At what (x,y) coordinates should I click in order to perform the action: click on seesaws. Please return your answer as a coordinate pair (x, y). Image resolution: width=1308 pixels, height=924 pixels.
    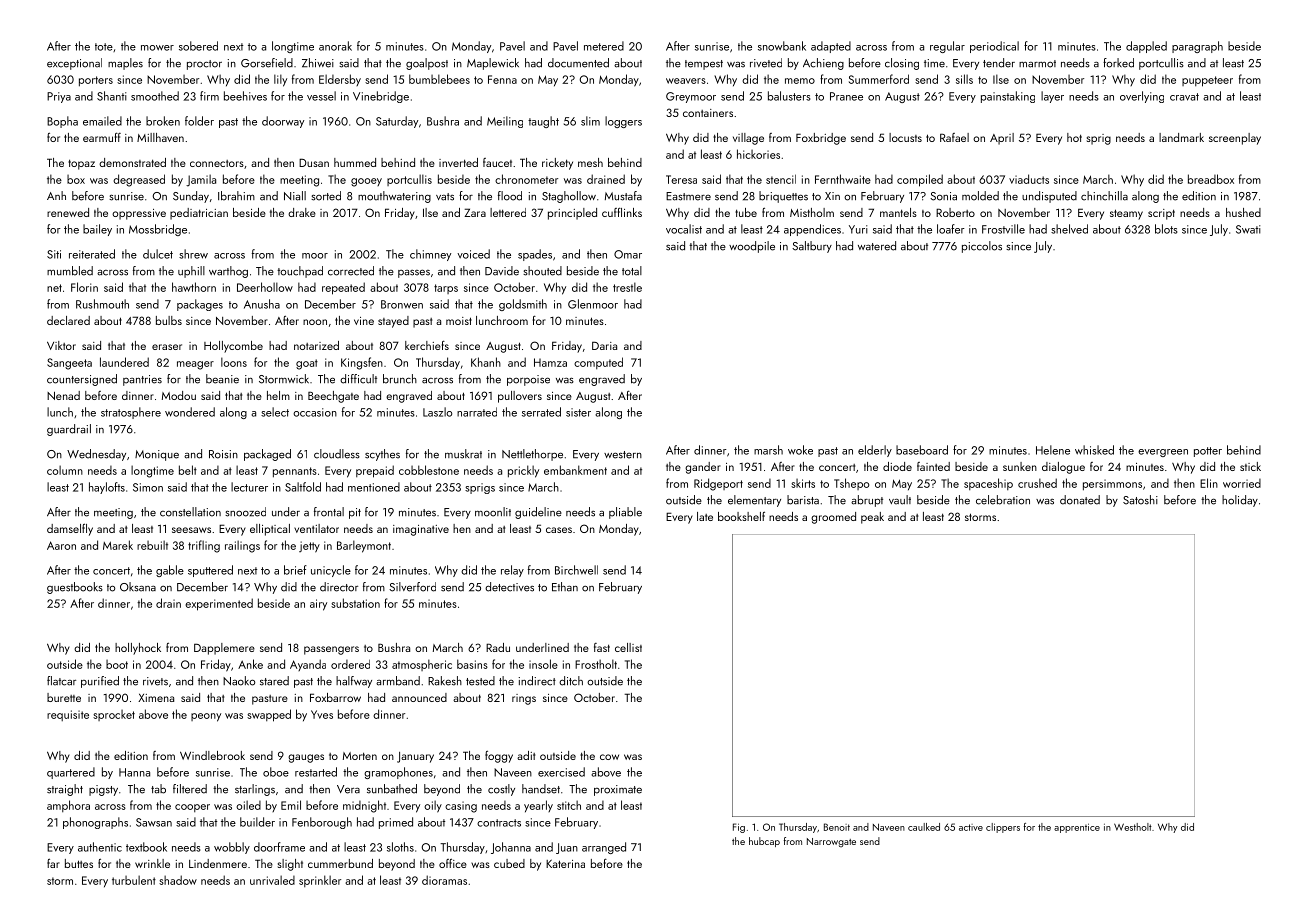
    Looking at the image, I should click on (191, 530).
